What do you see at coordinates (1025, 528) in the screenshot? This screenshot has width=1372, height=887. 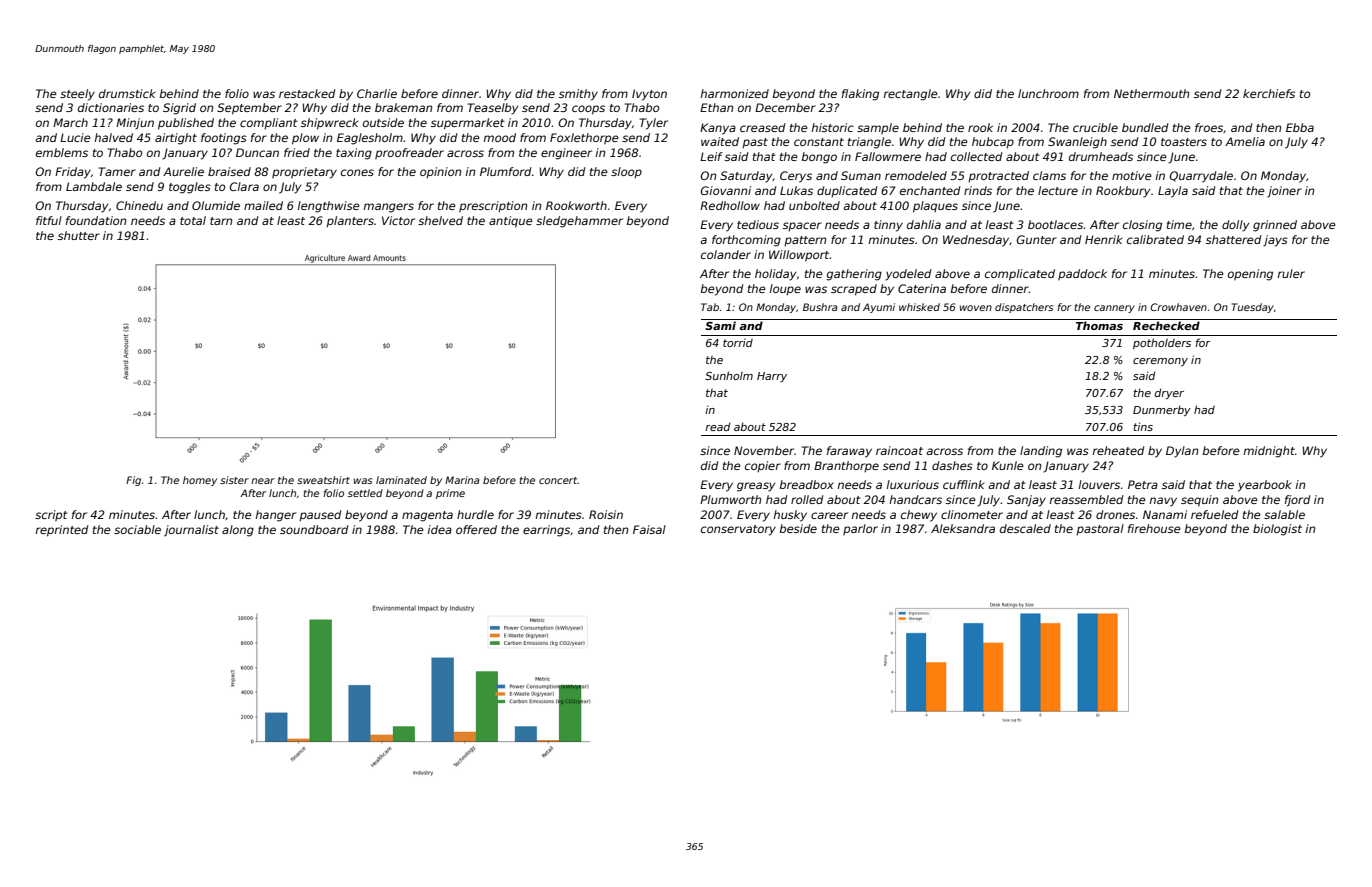 I see `descaled` at bounding box center [1025, 528].
